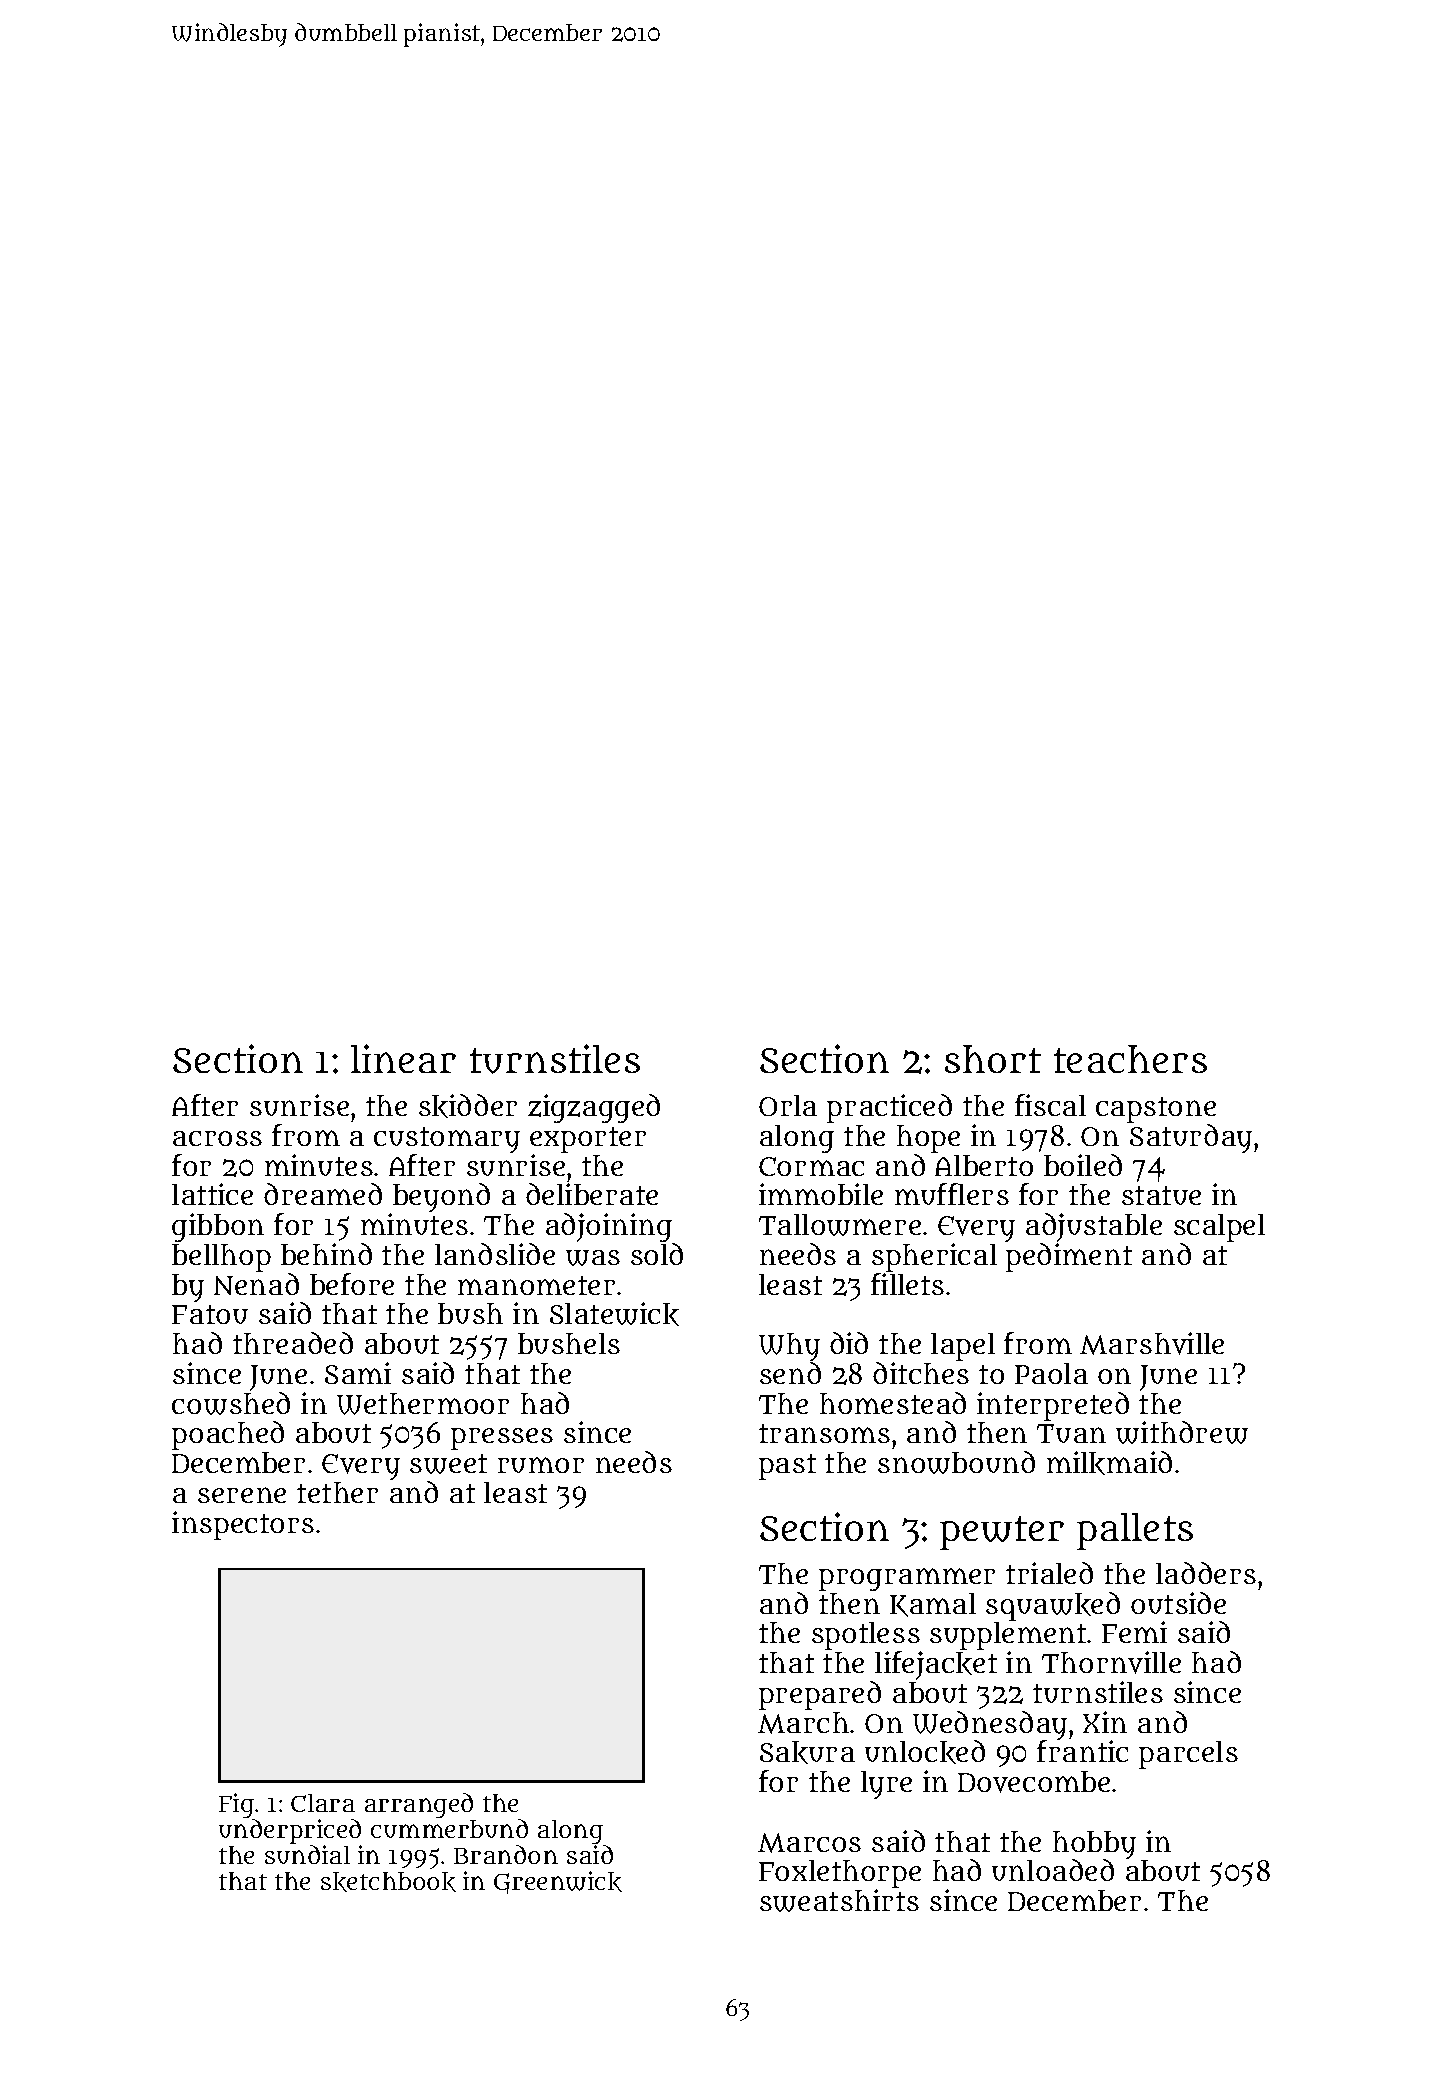 The width and height of the screenshot is (1450, 2100). I want to click on hope, so click(928, 1139).
